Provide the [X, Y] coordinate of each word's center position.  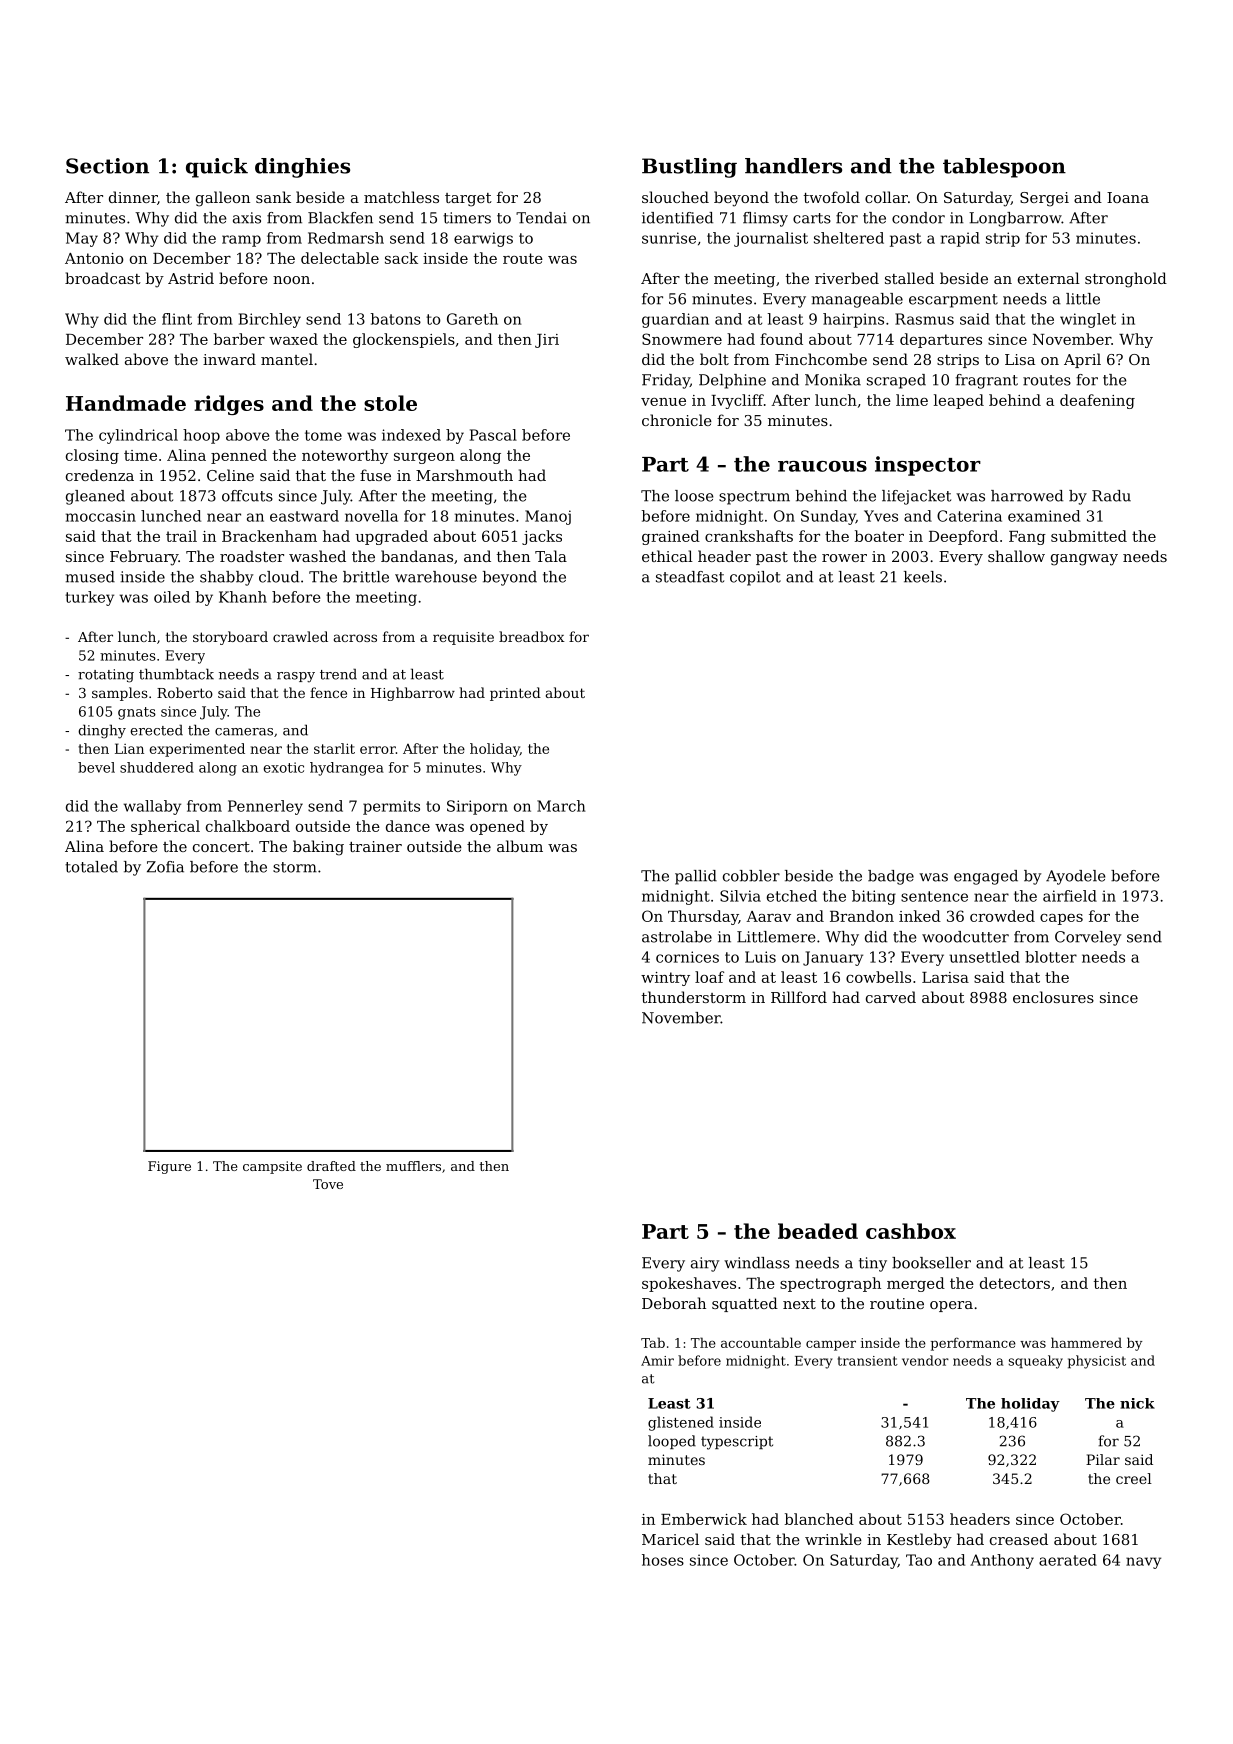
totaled [91, 867]
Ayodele [1075, 877]
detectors [1015, 1283]
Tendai [541, 218]
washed [317, 556]
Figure [169, 1167]
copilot [755, 578]
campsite [272, 1167]
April [1082, 360]
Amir [657, 1361]
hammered [1086, 1342]
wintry [665, 979]
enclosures [1053, 997]
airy [705, 1264]
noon [291, 280]
